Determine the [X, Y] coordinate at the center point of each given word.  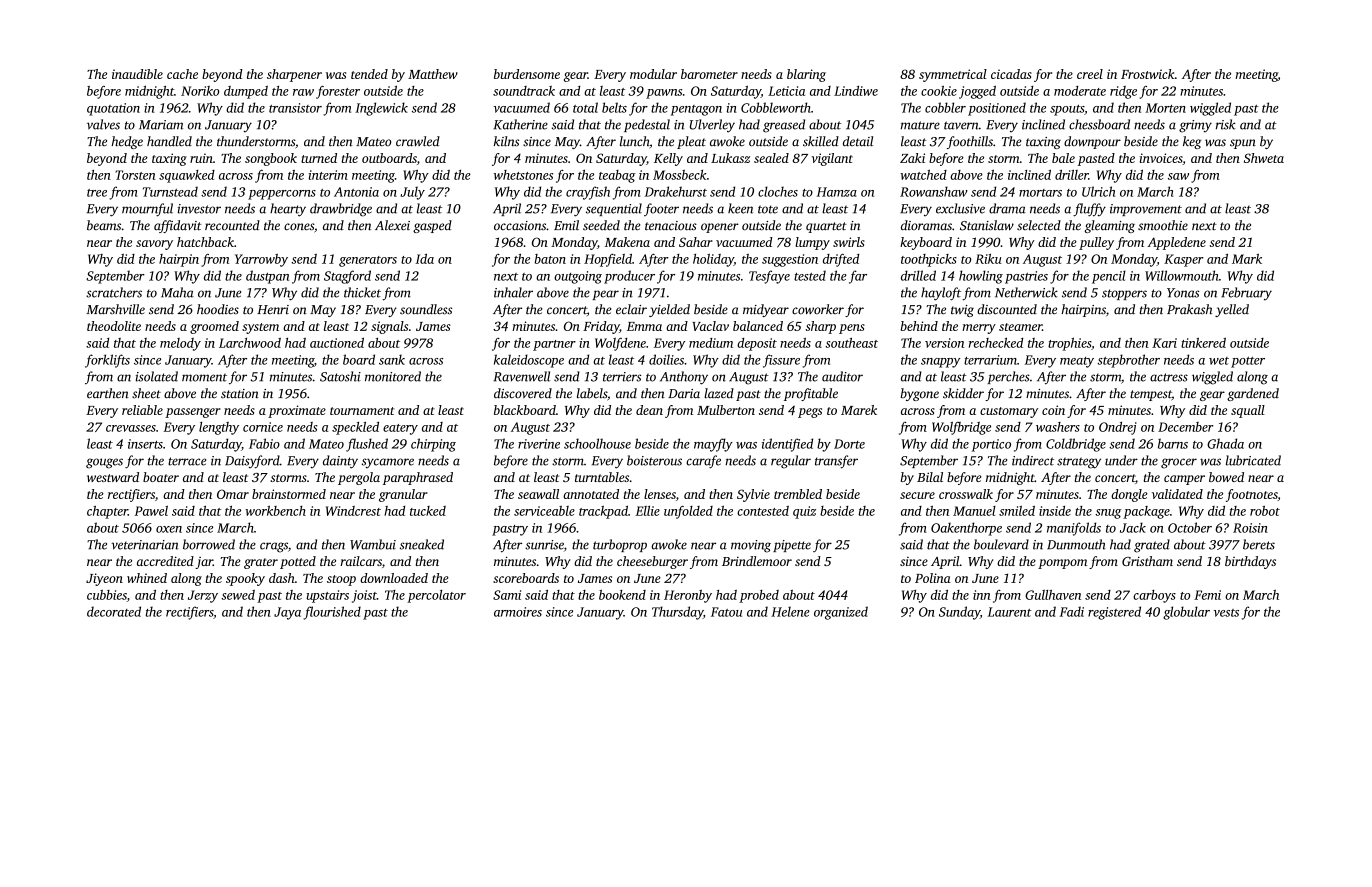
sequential [614, 209]
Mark [1247, 259]
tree [97, 193]
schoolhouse [597, 443]
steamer [1020, 327]
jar [204, 563]
